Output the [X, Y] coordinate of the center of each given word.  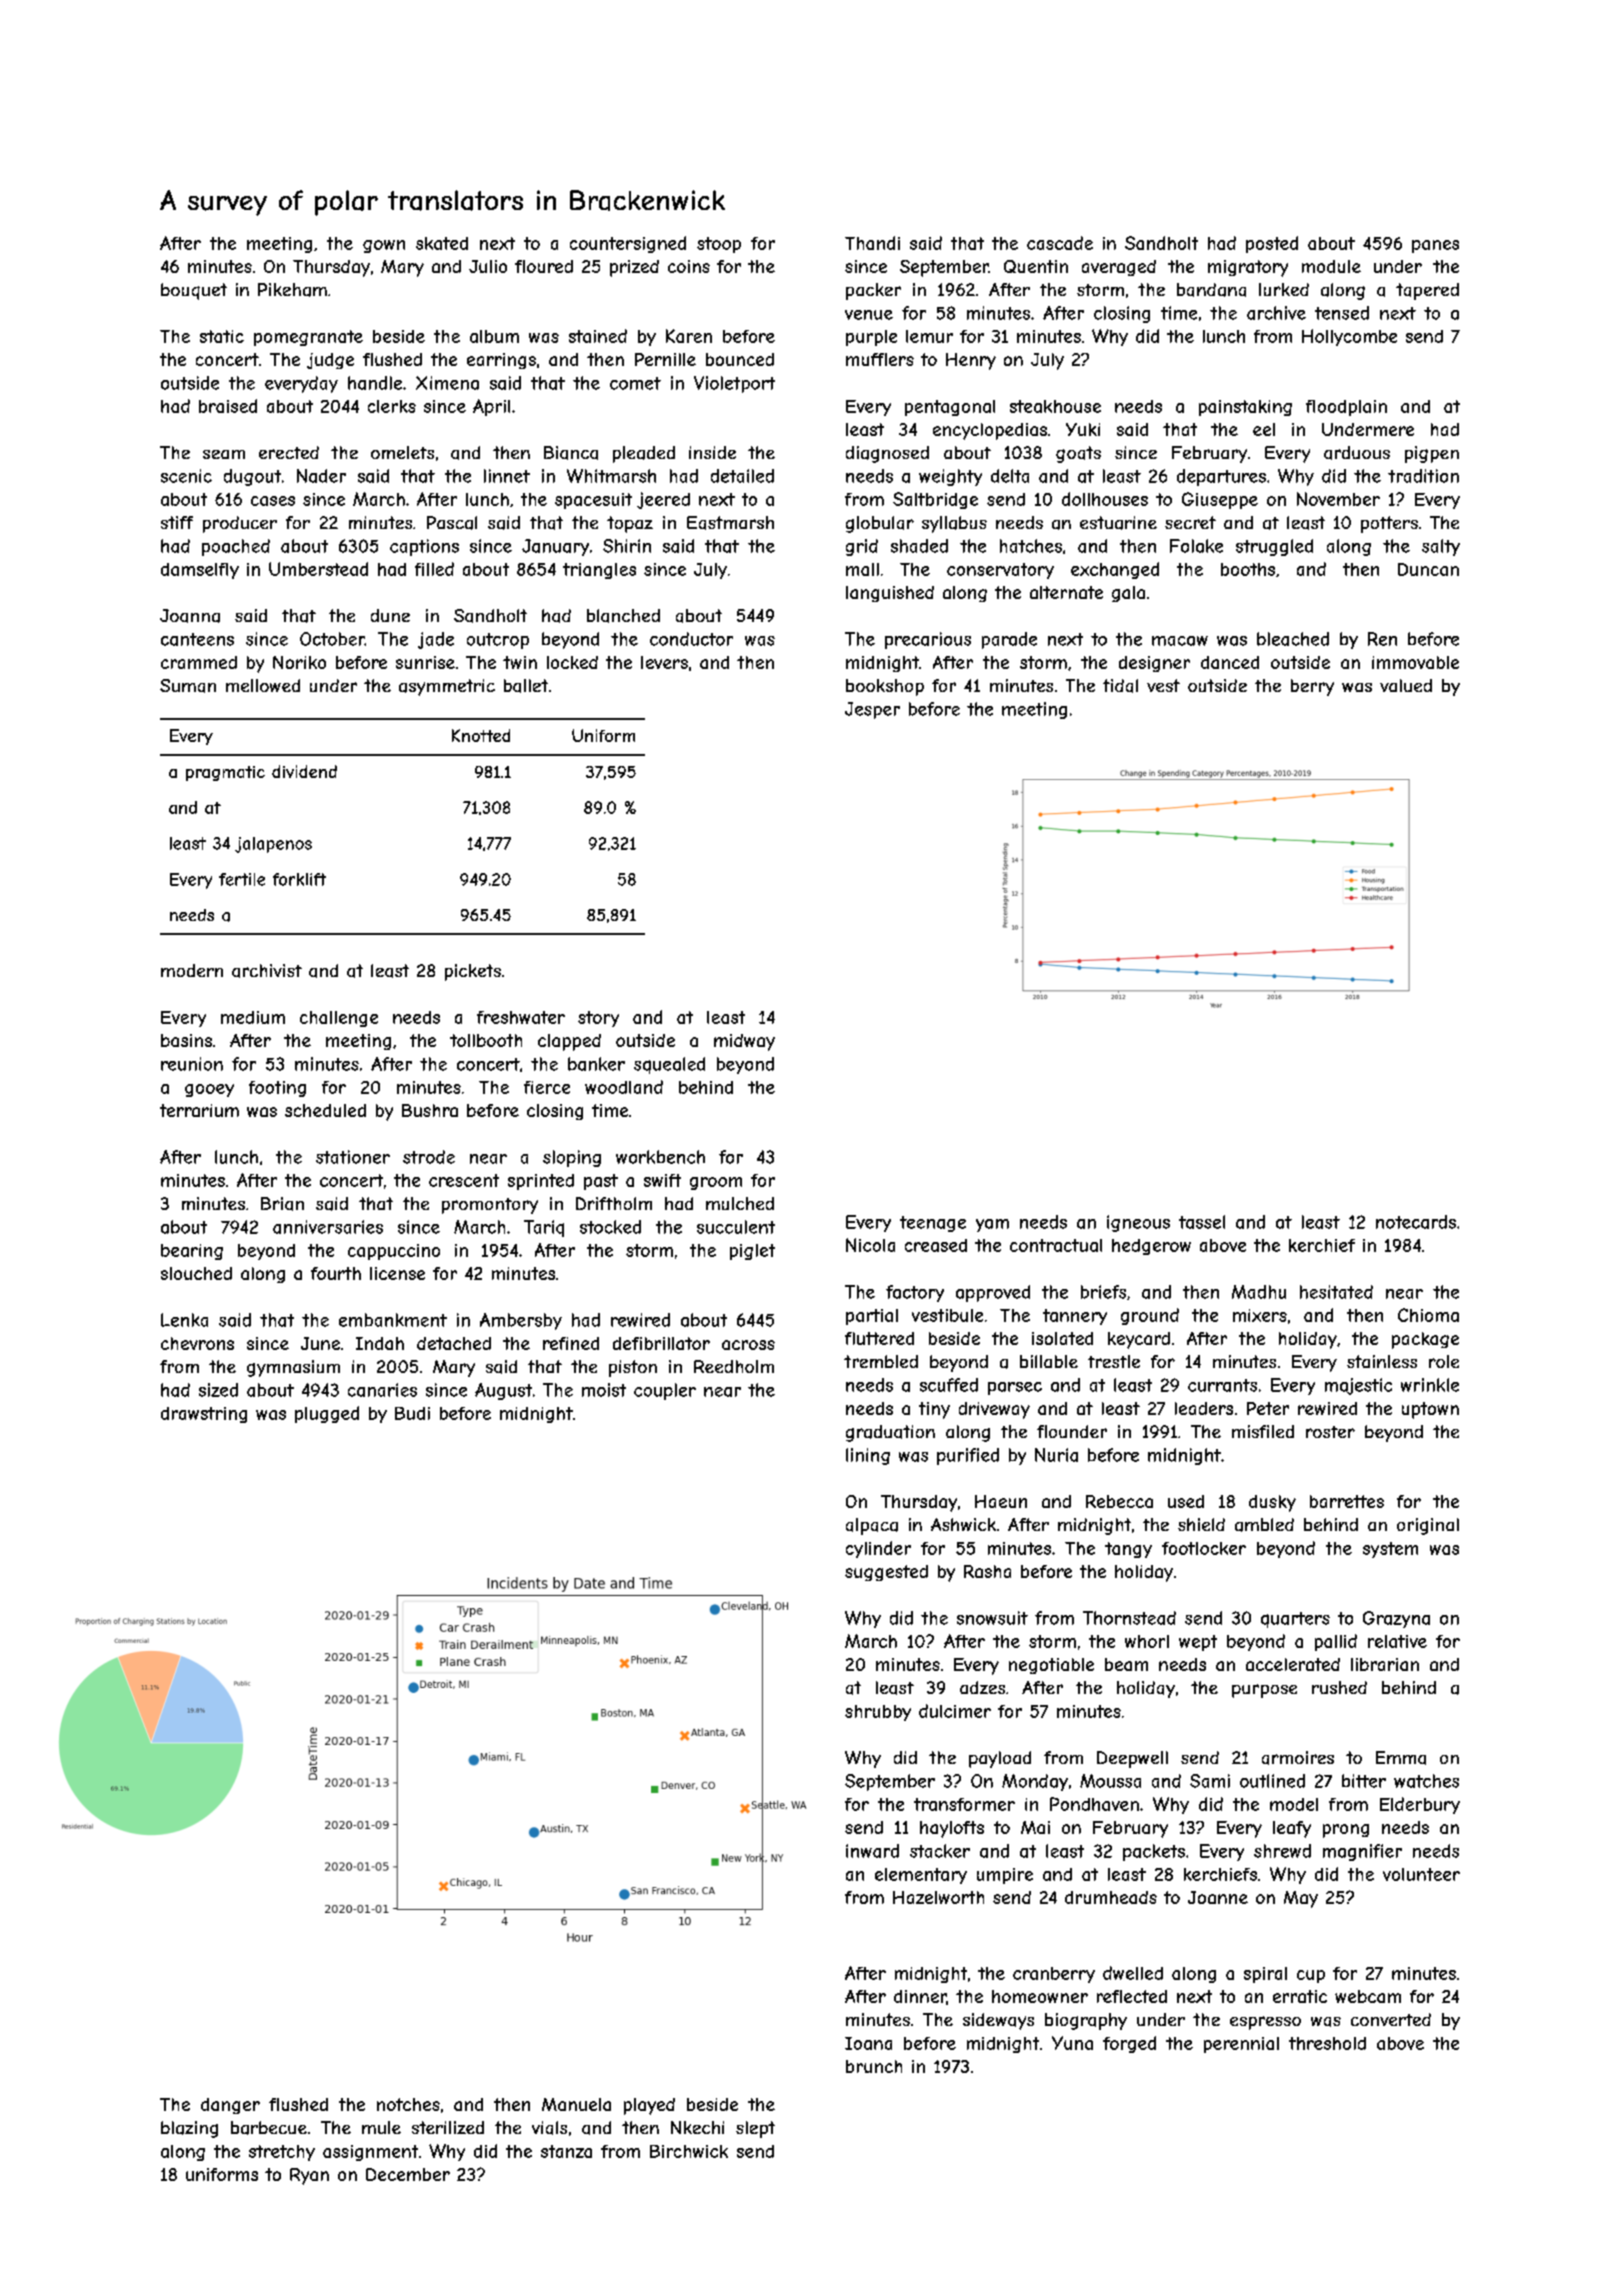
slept [755, 2129]
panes [1435, 246]
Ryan [309, 2176]
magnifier [1362, 1852]
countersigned [628, 244]
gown [384, 246]
